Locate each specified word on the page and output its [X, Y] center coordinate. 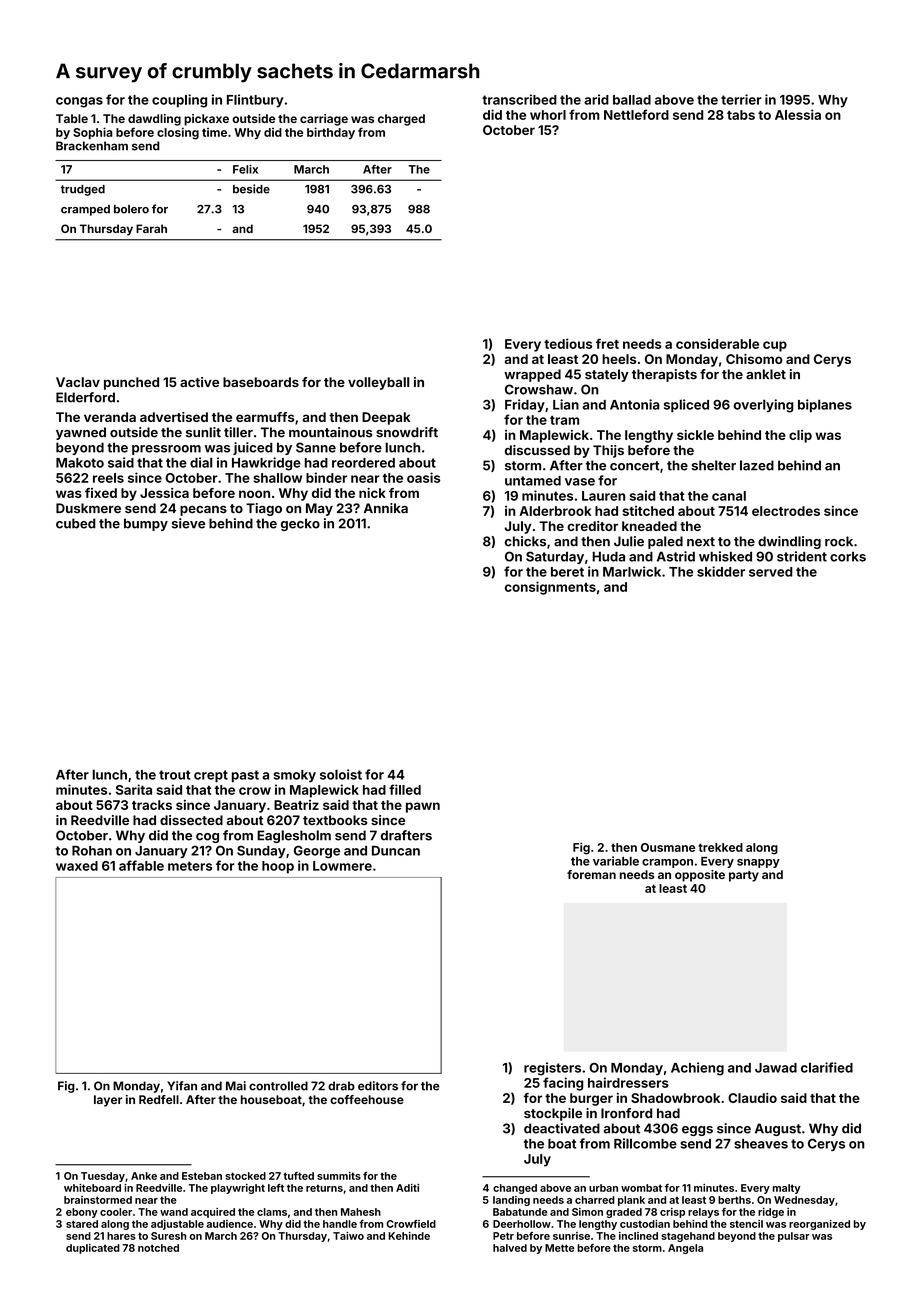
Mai [236, 1086]
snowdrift [407, 432]
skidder [721, 571]
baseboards [261, 382]
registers [552, 1069]
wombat [641, 1188]
